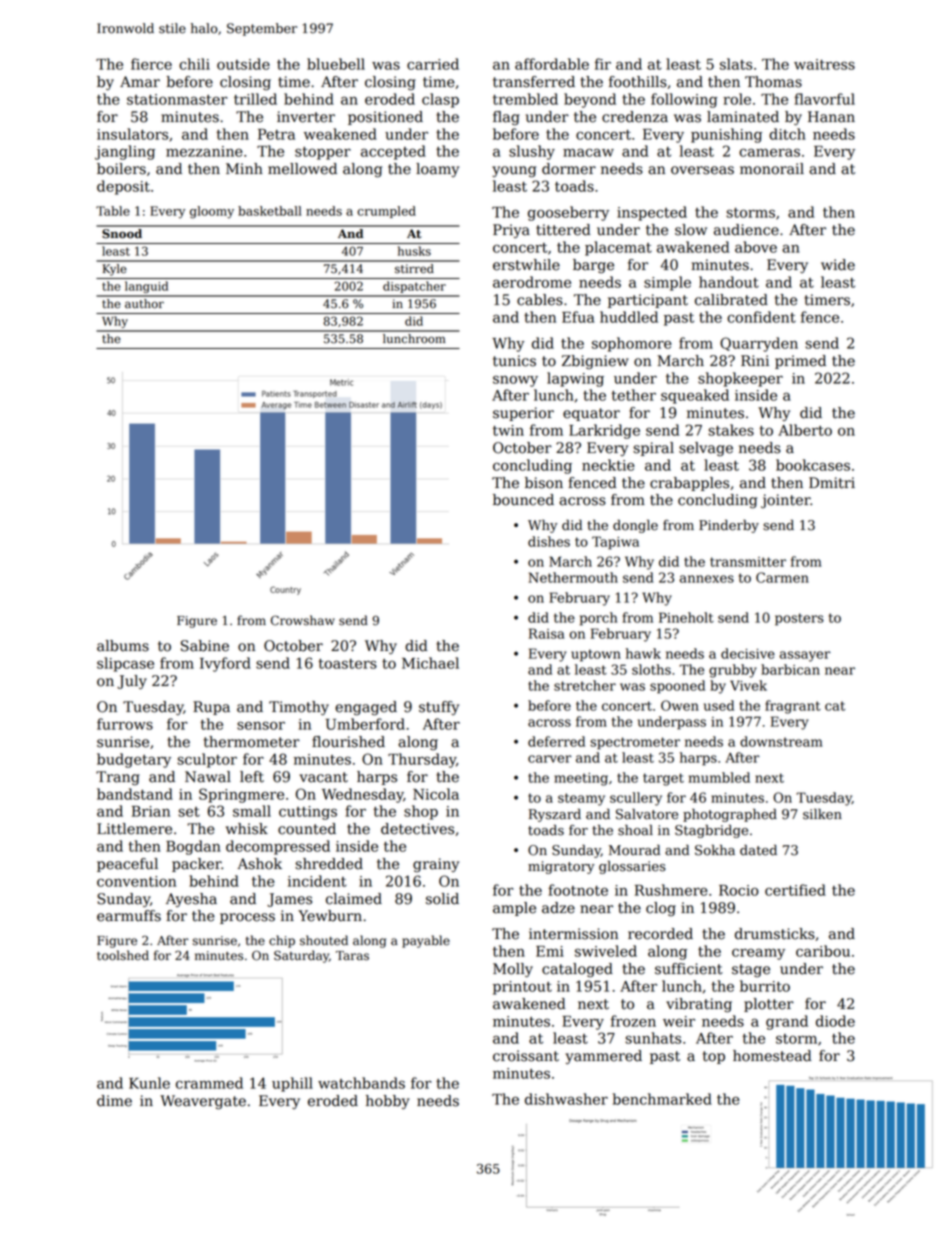 This page has width=952, height=1233. Describe the element at coordinates (822, 814) in the page. I see `silken` at that location.
